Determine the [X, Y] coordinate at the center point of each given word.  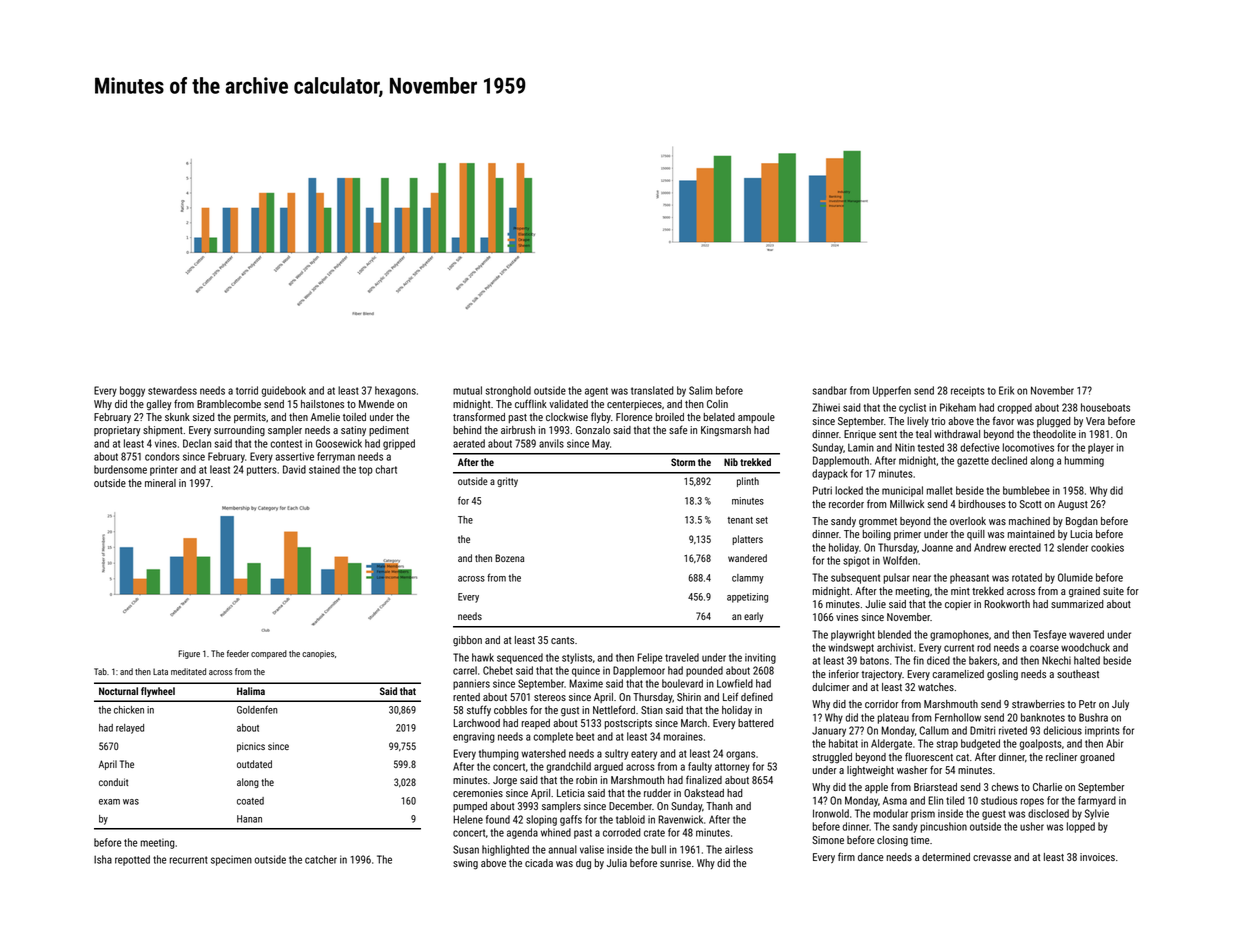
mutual [467, 390]
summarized [1077, 604]
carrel [465, 670]
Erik [1006, 390]
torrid [247, 390]
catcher [321, 859]
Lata [160, 671]
